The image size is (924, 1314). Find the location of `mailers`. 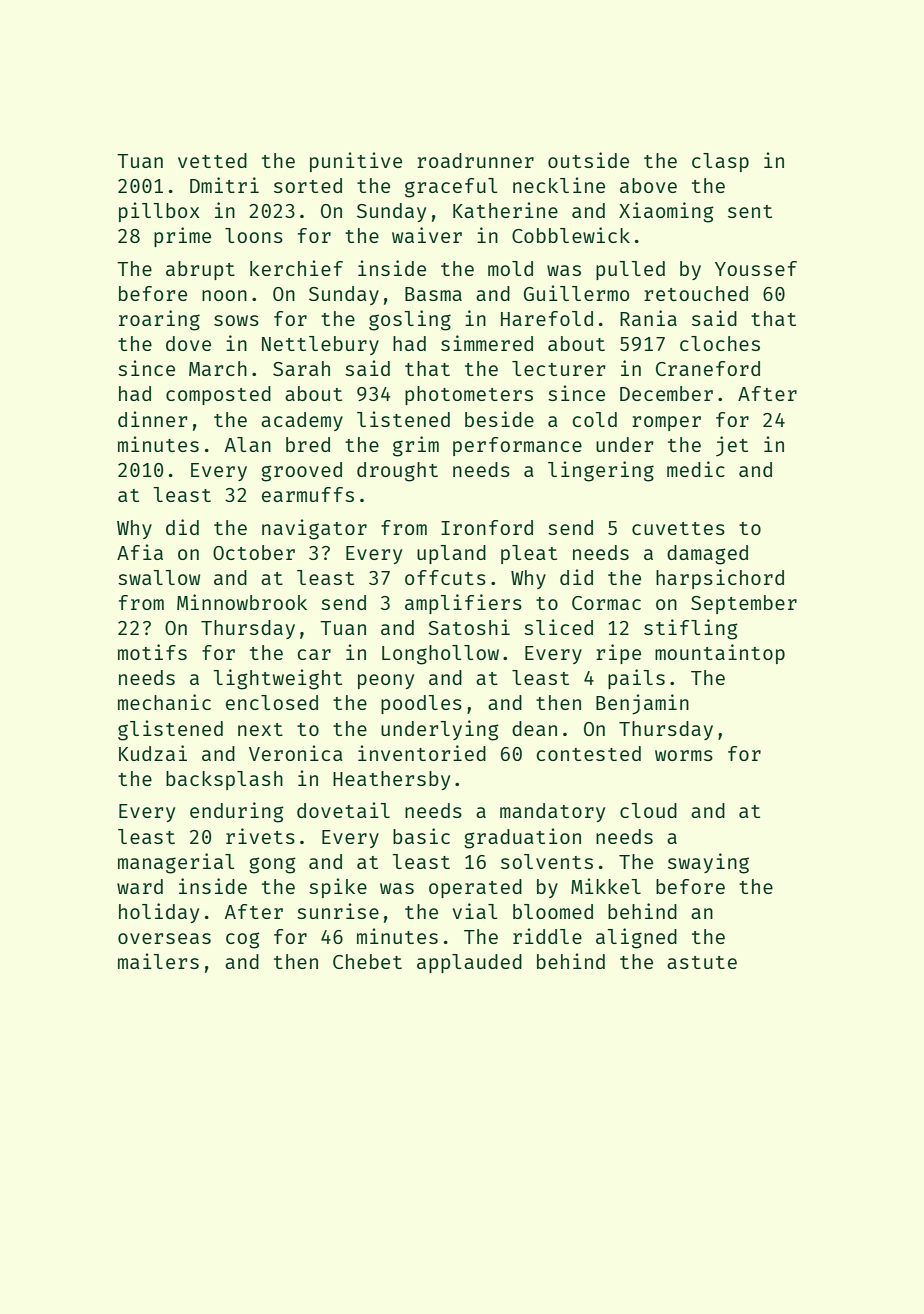

mailers is located at coordinates (158, 961).
